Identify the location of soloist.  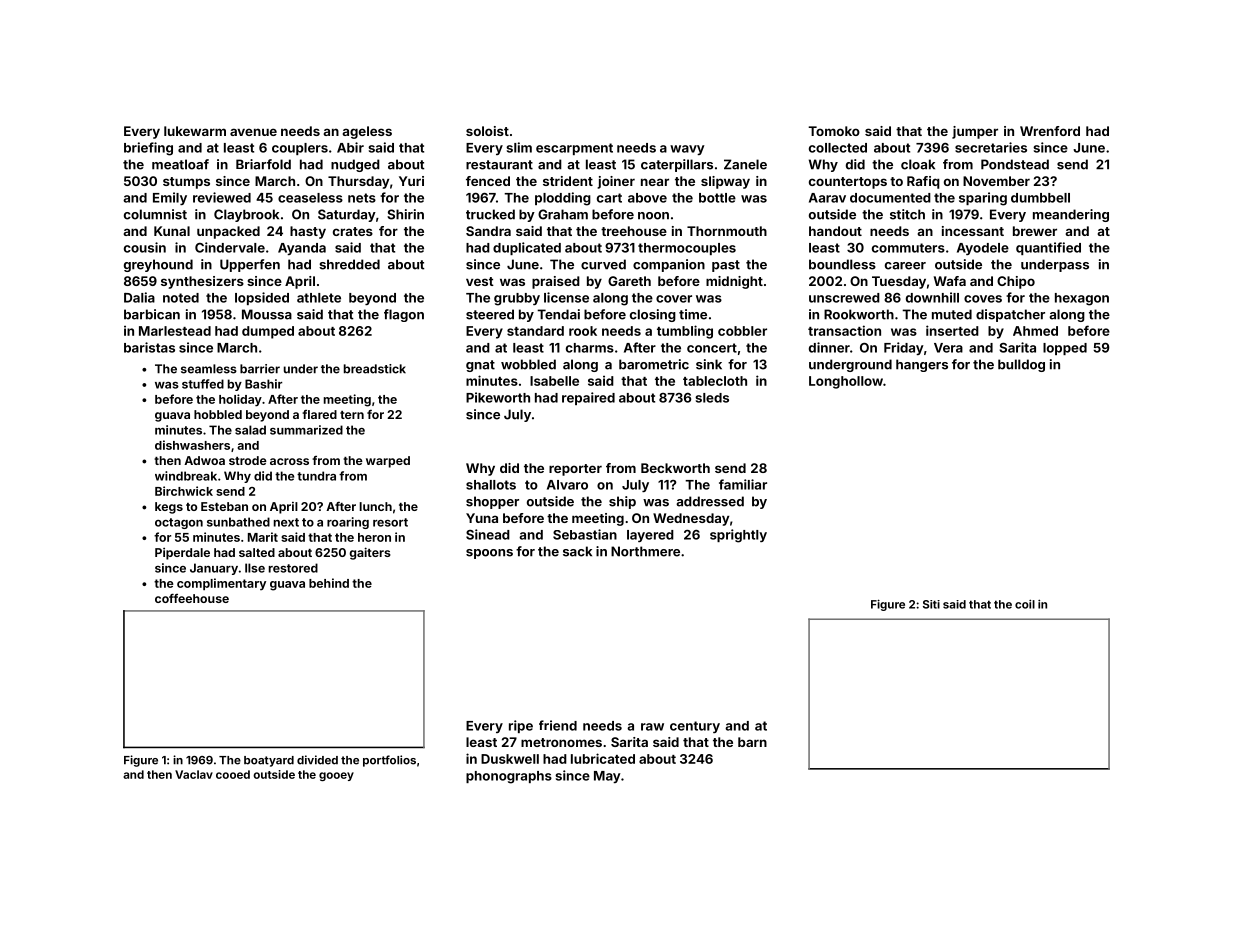
(487, 131).
